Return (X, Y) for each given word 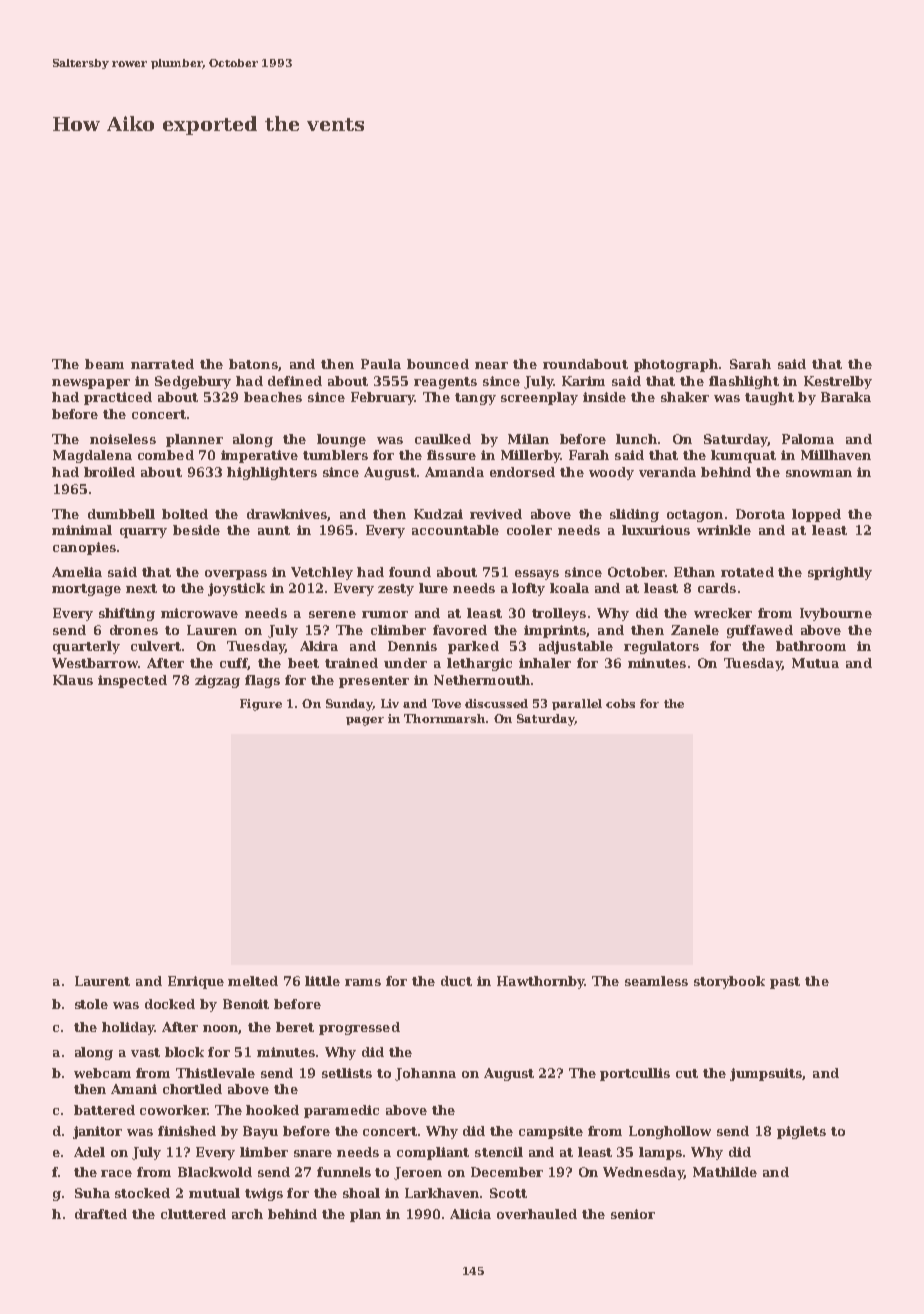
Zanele (695, 630)
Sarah (750, 364)
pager (365, 721)
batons (253, 364)
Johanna (425, 1074)
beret (295, 1027)
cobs (620, 703)
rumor (385, 614)
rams (363, 982)
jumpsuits (766, 1074)
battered (104, 1110)
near (491, 365)
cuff (234, 664)
